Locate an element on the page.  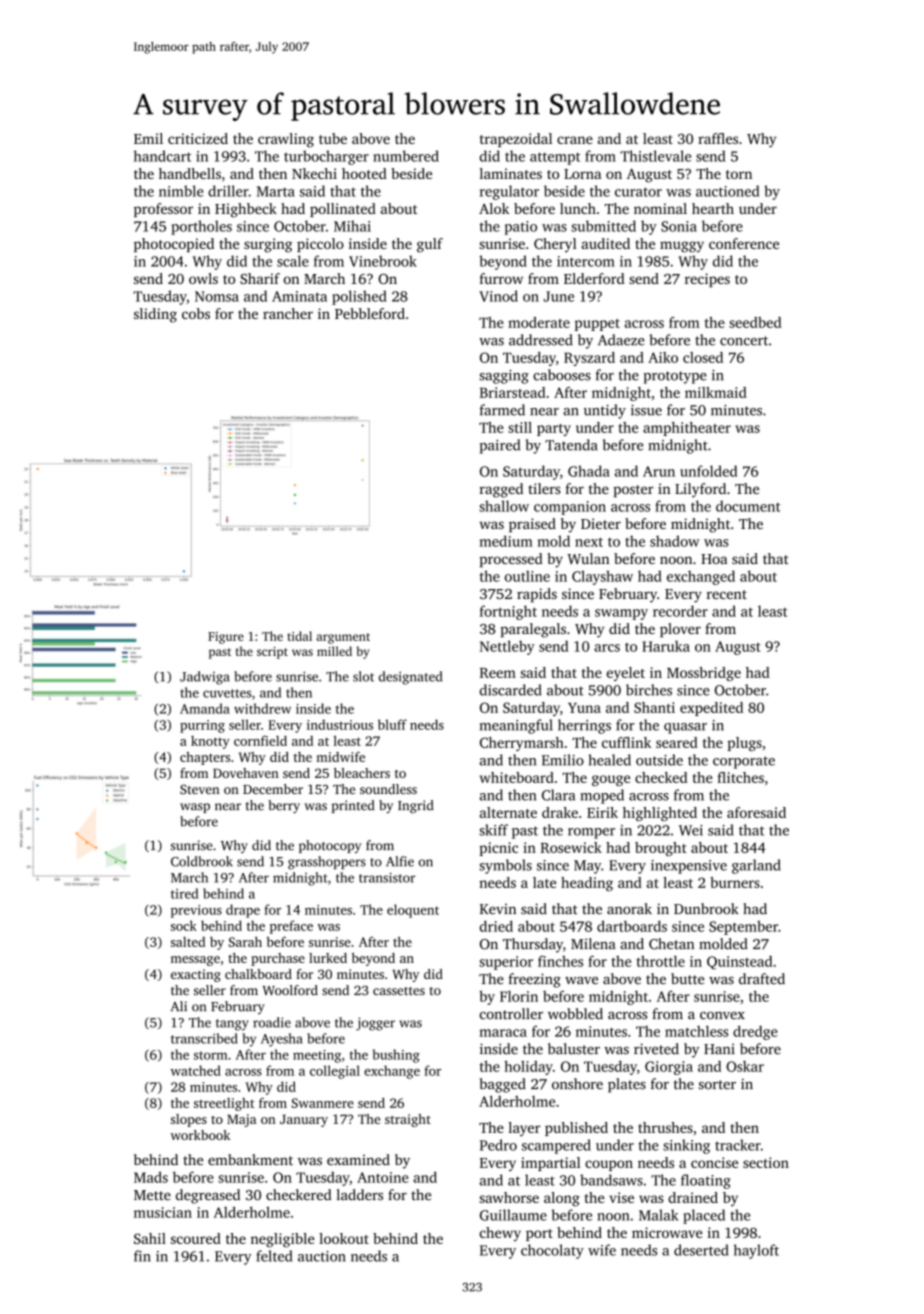
processed is located at coordinates (511, 560).
